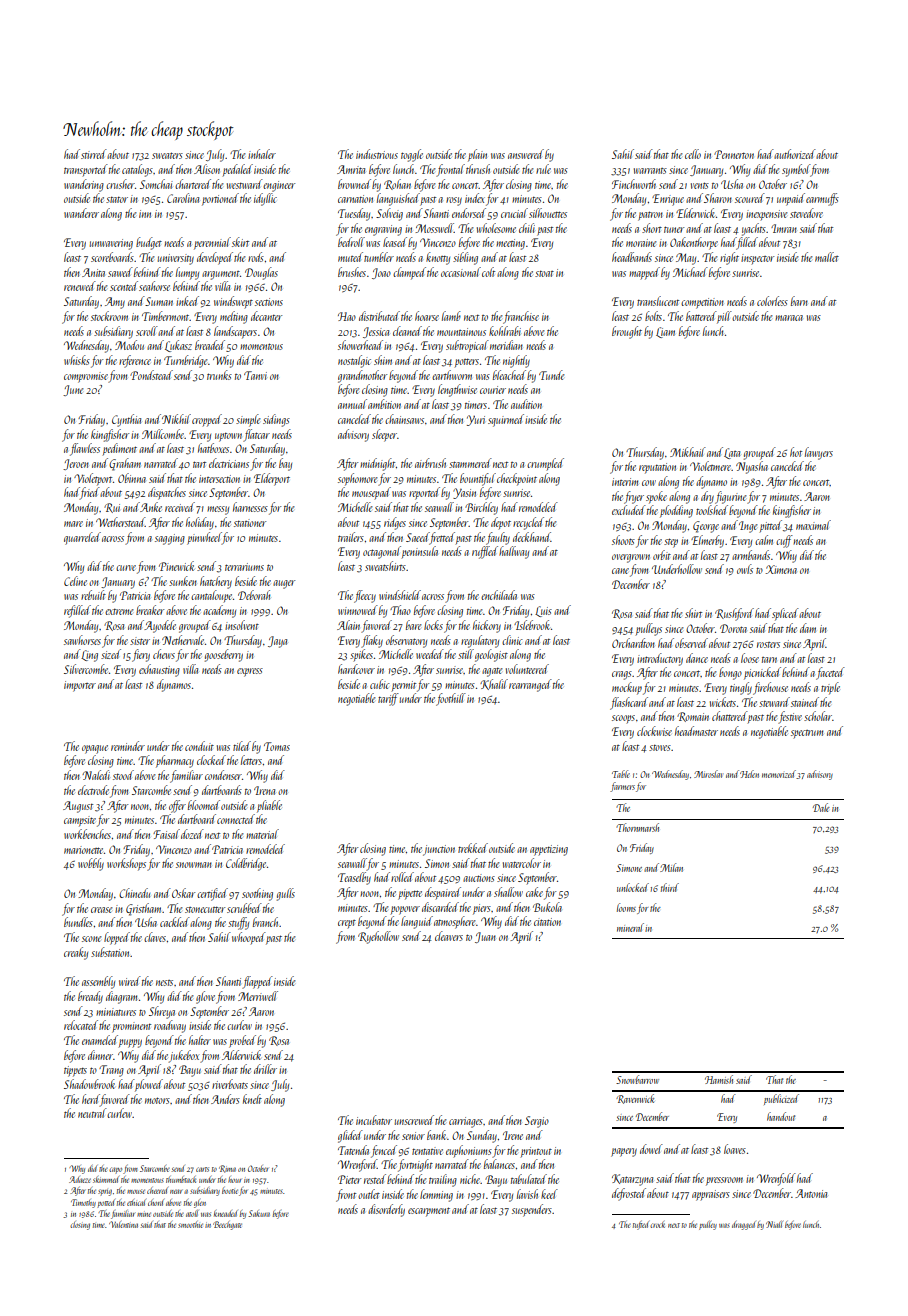 The height and width of the image is (1316, 908). What do you see at coordinates (665, 332) in the image?
I see `Liam` at bounding box center [665, 332].
